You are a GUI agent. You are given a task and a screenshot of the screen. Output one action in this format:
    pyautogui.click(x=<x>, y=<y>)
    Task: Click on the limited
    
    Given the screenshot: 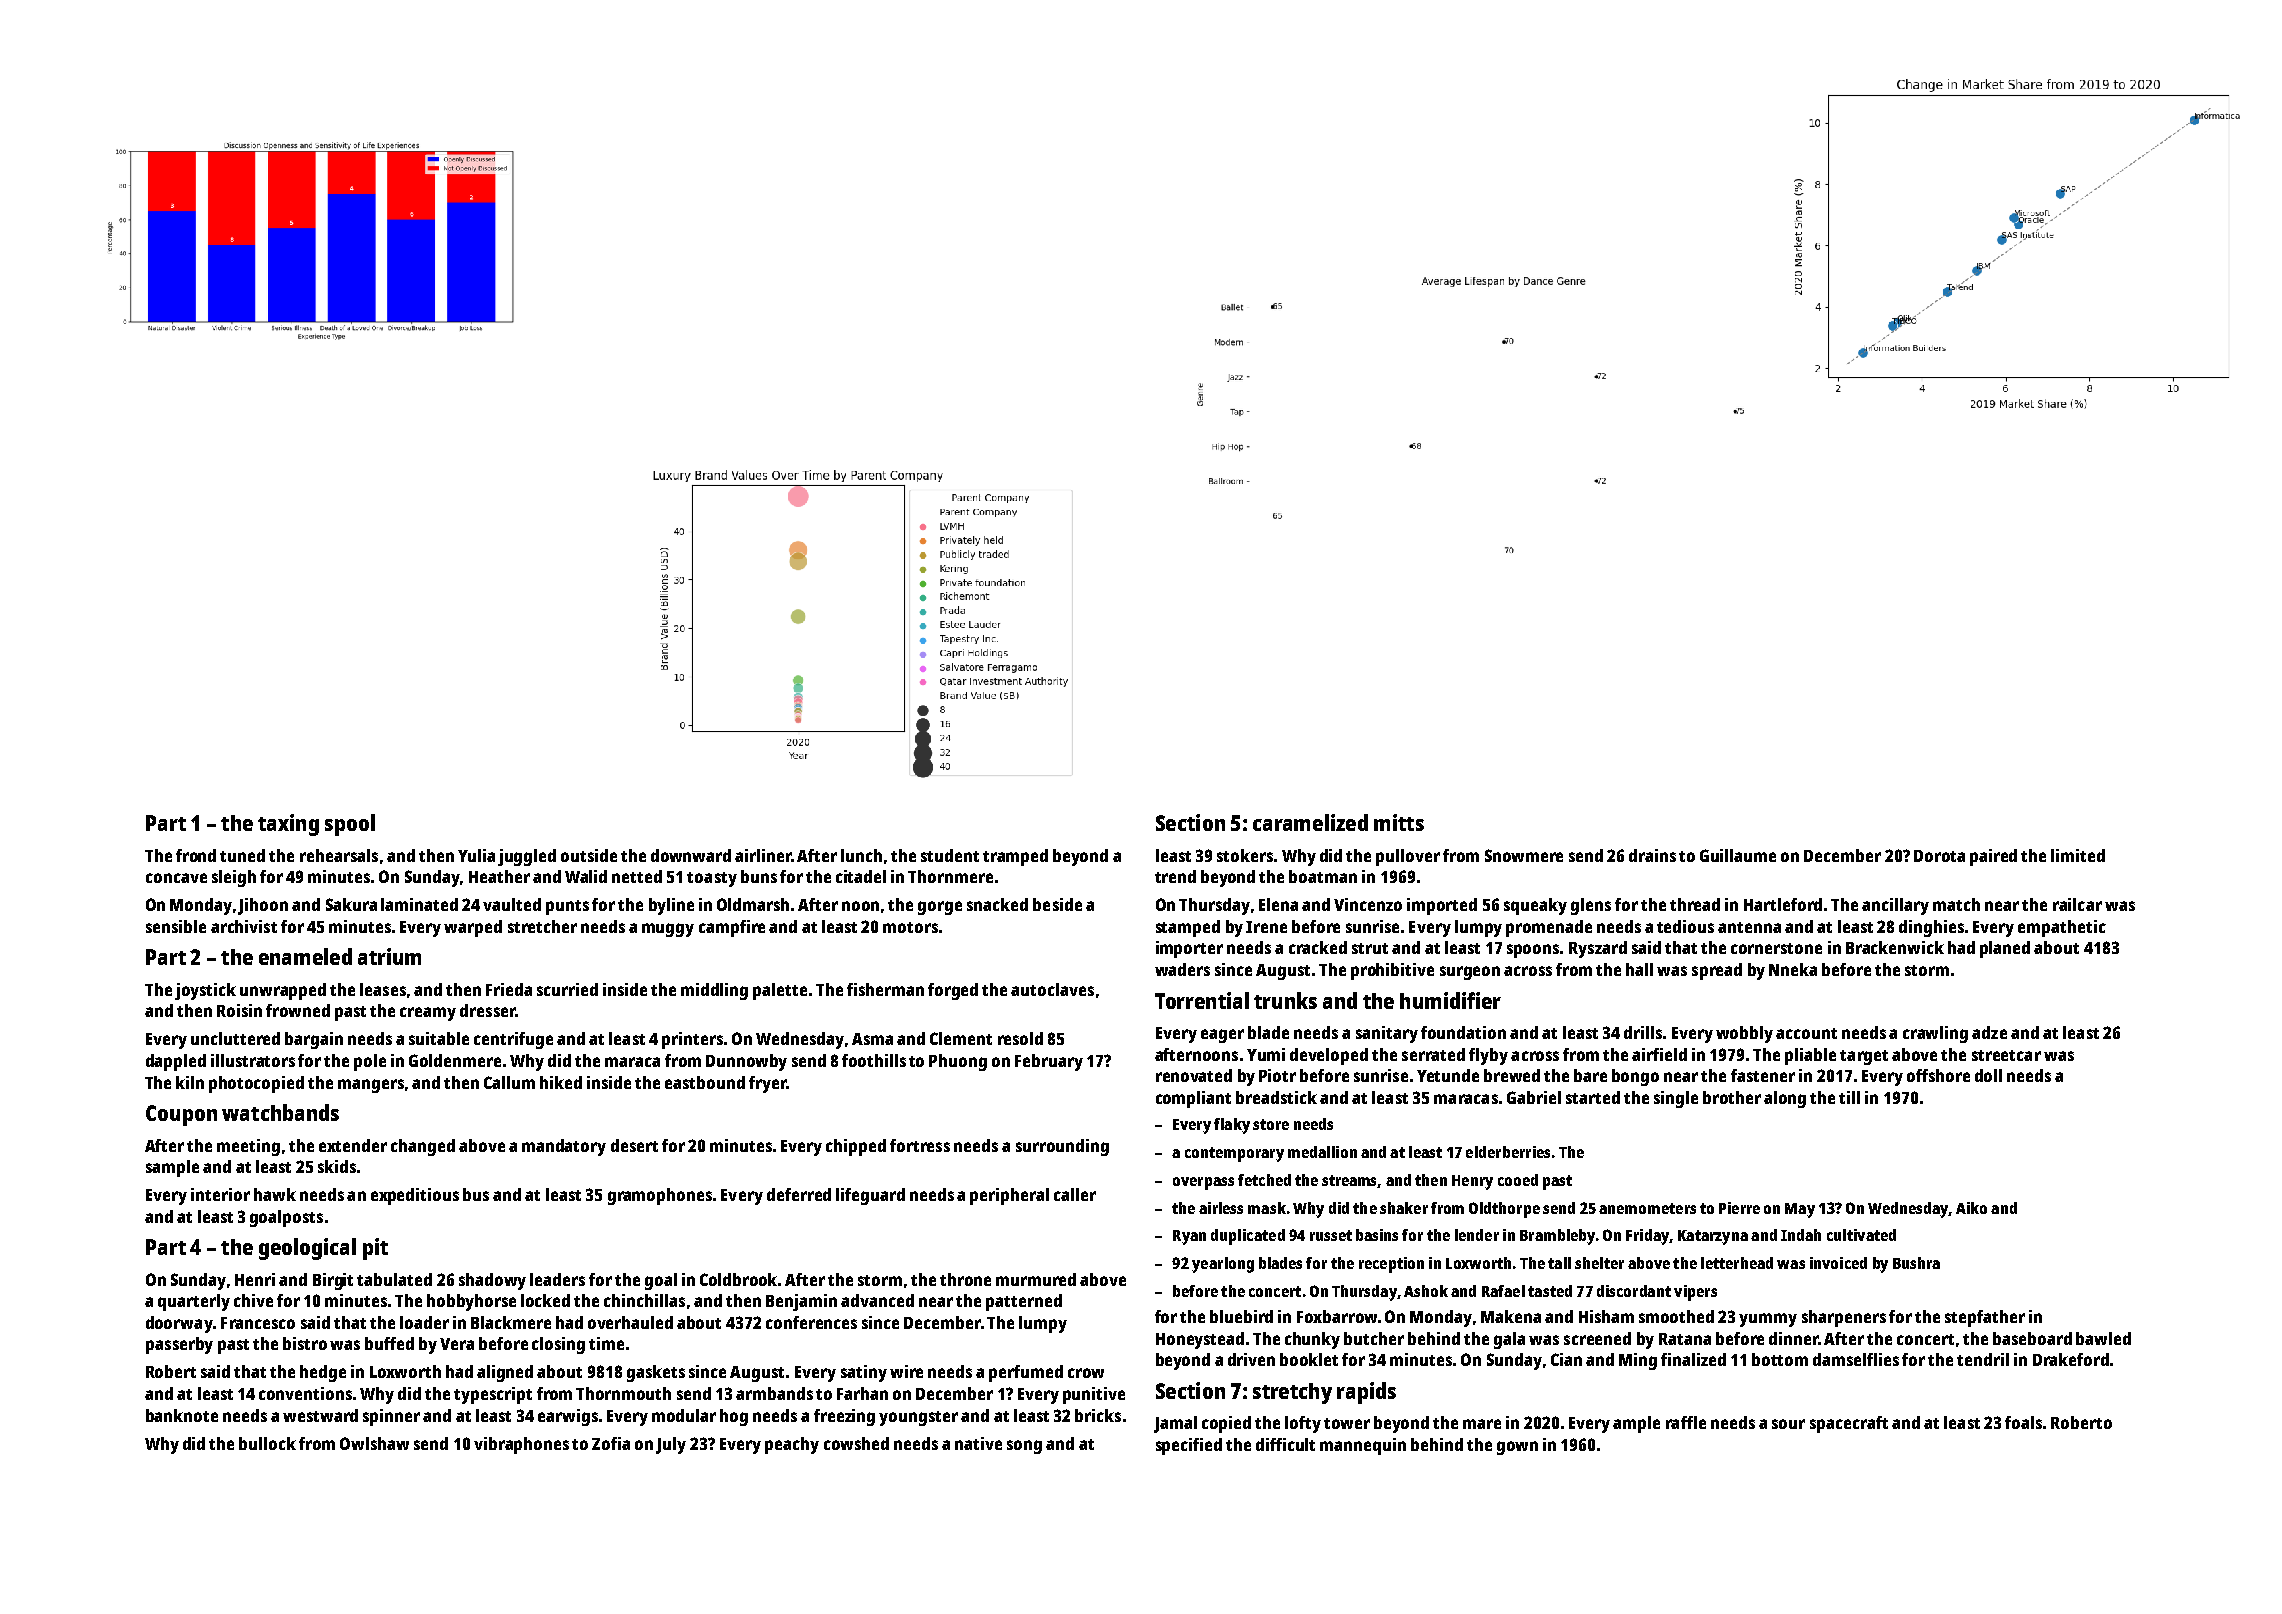 What is the action you would take?
    pyautogui.click(x=2078, y=855)
